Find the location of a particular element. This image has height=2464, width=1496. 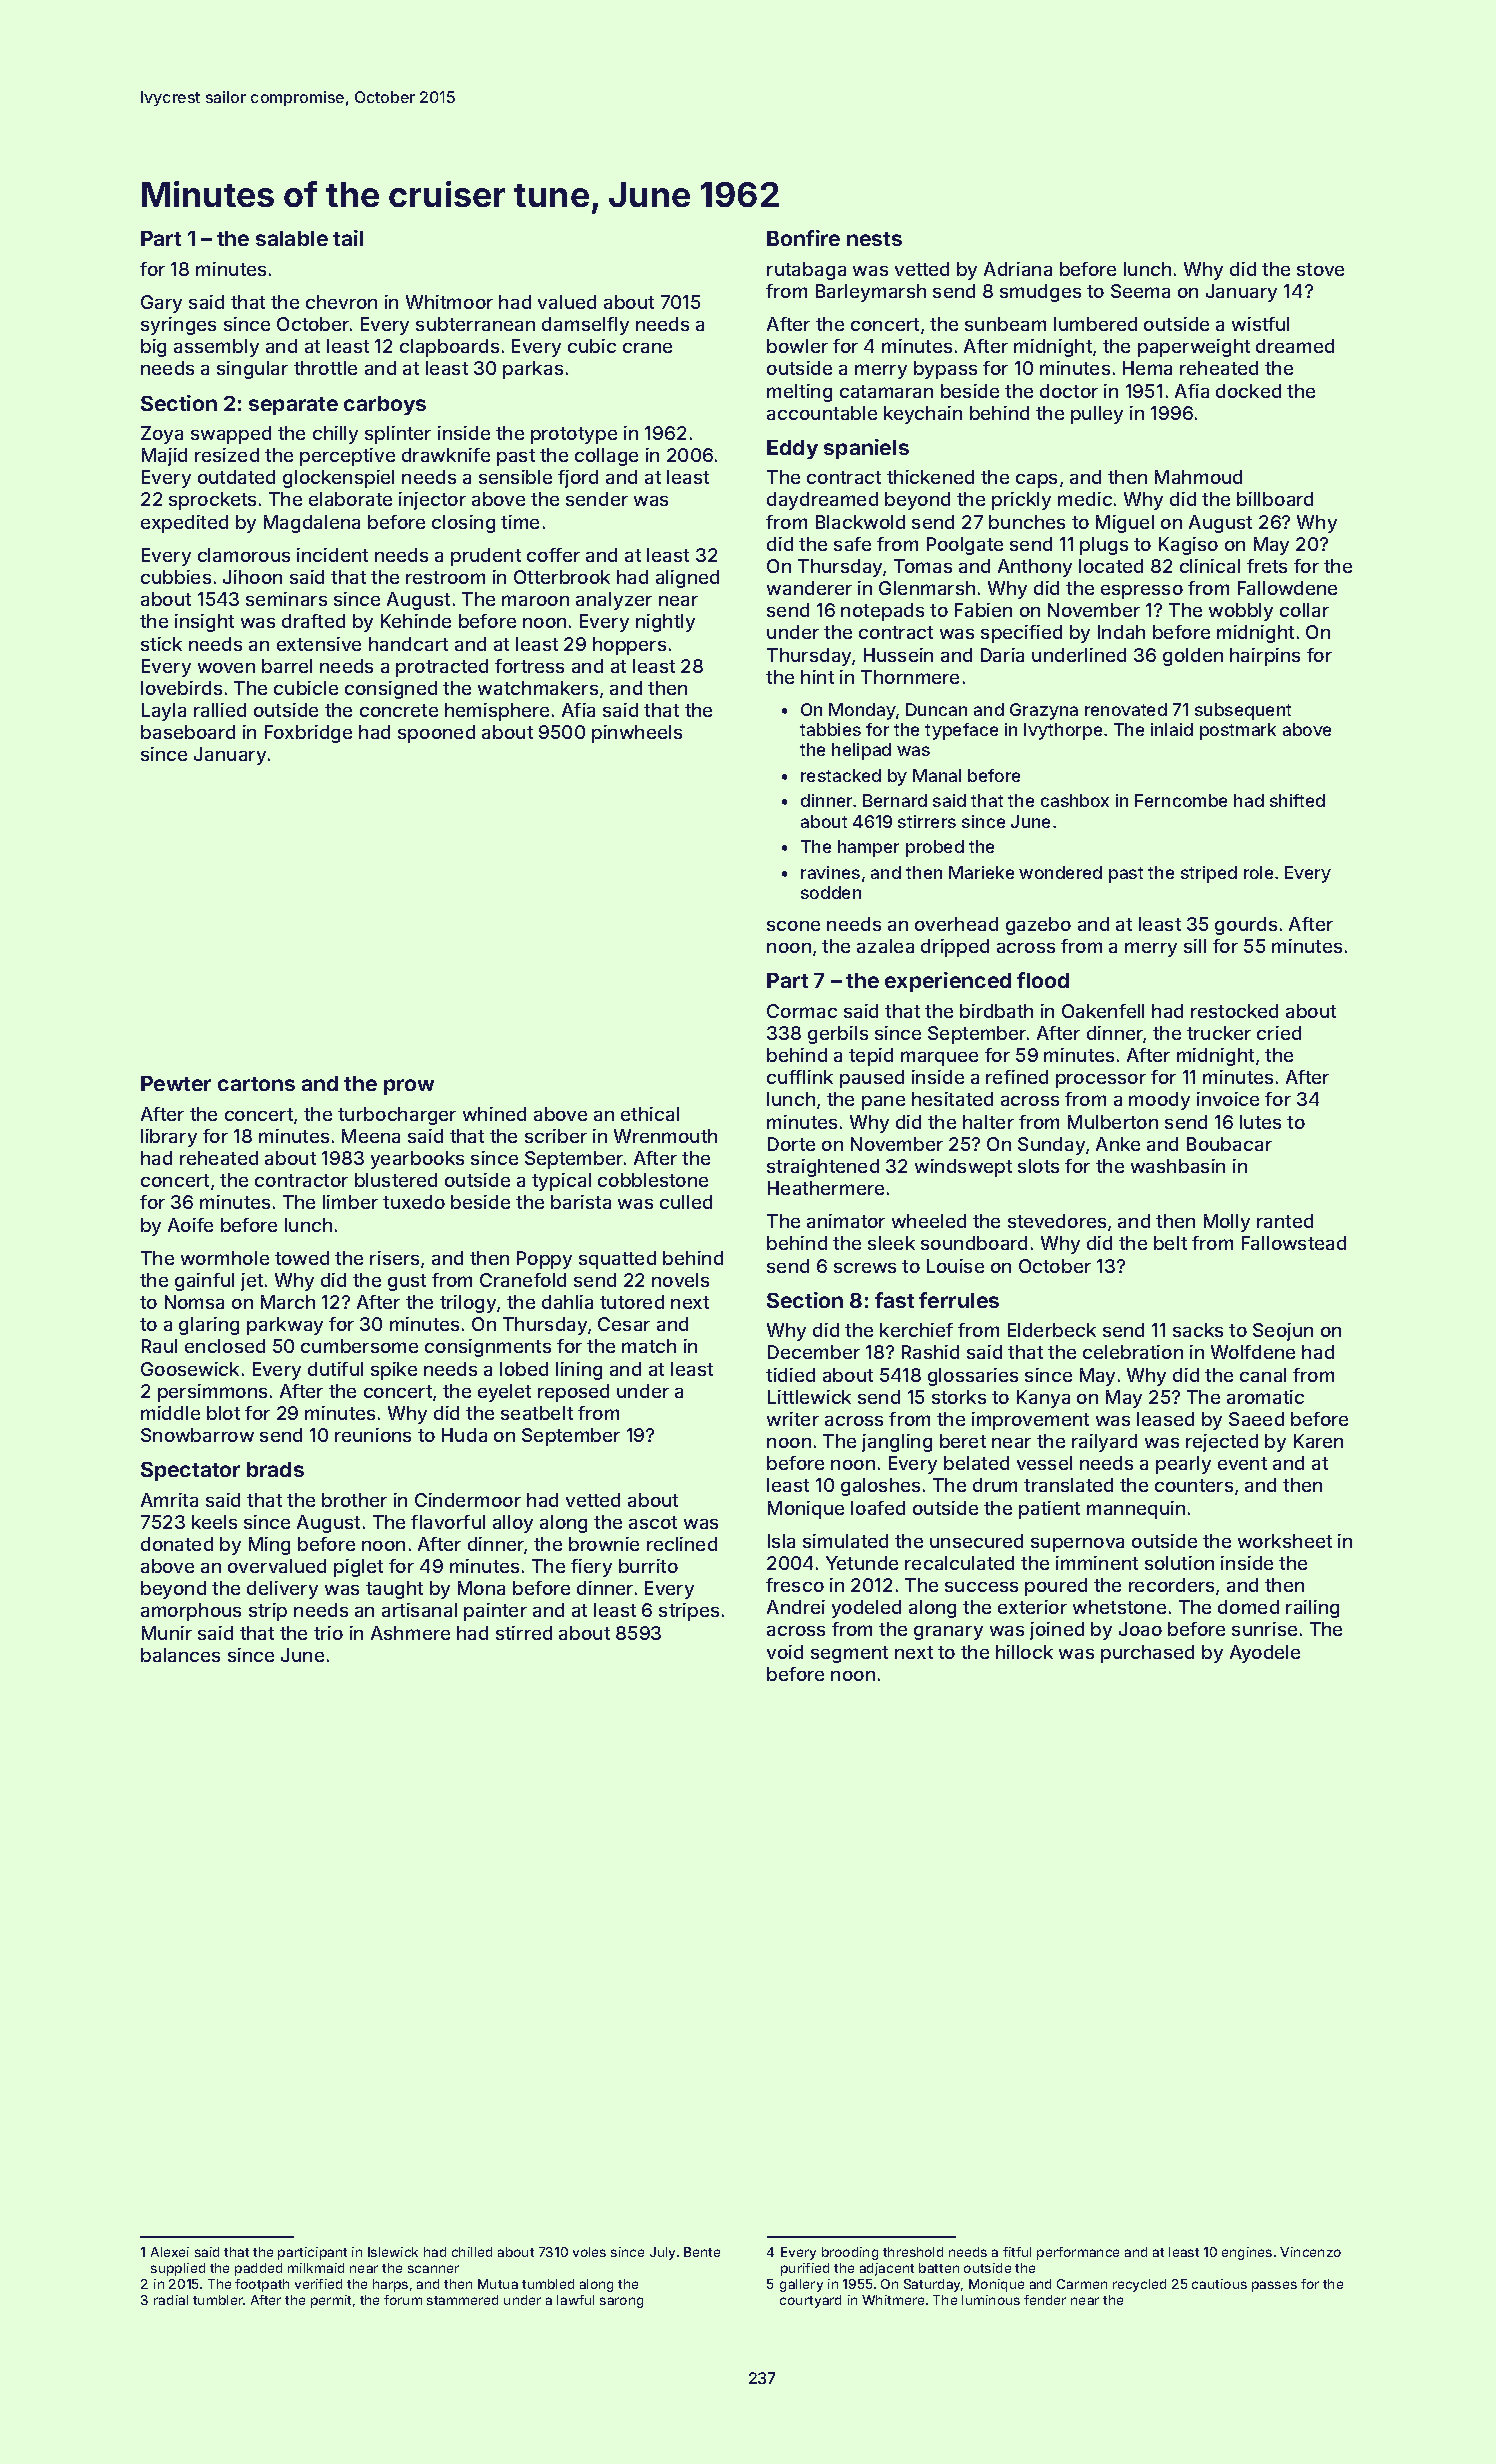

Dorte is located at coordinates (791, 1144).
